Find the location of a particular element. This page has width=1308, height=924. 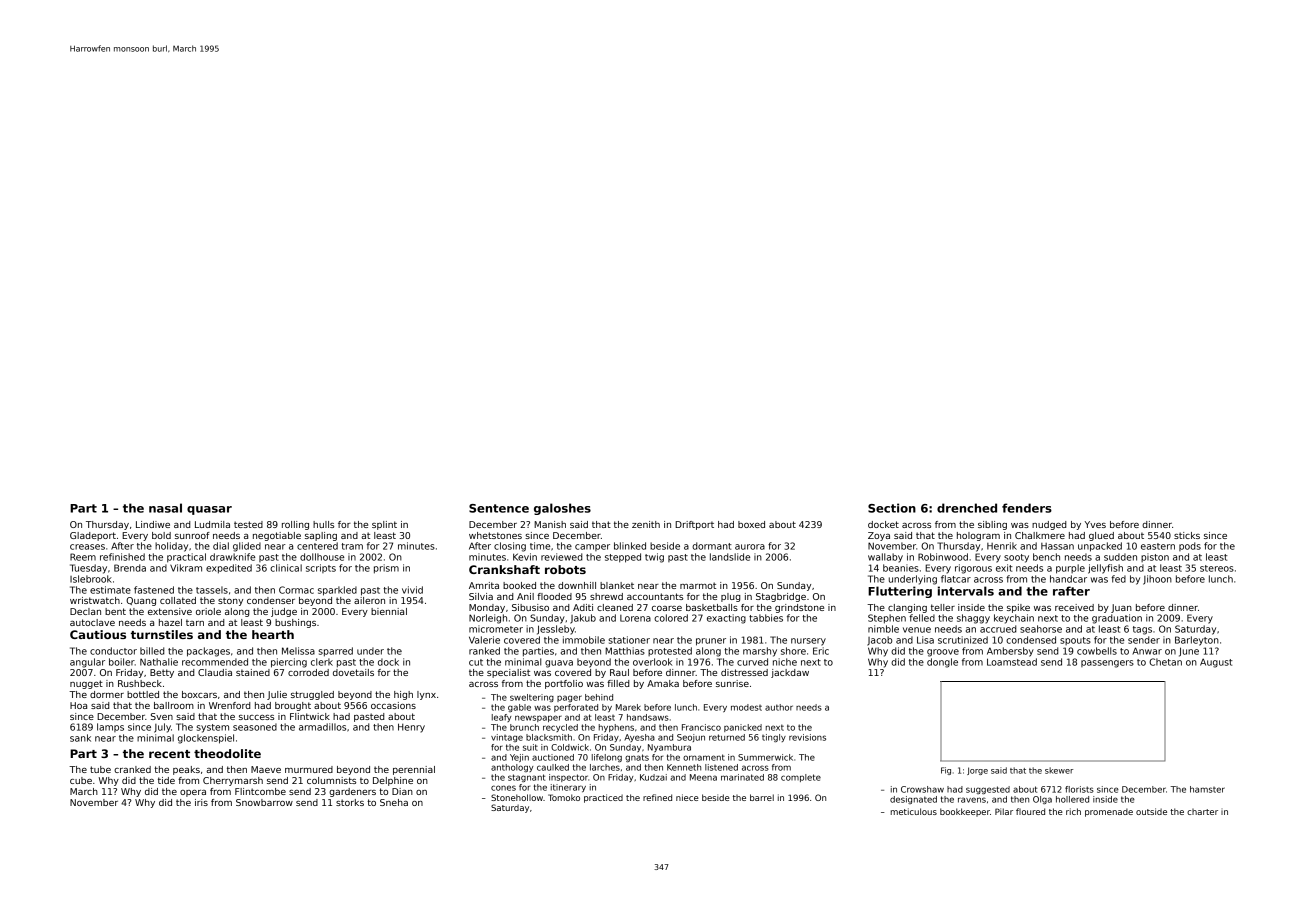

armadillos is located at coordinates (322, 727).
